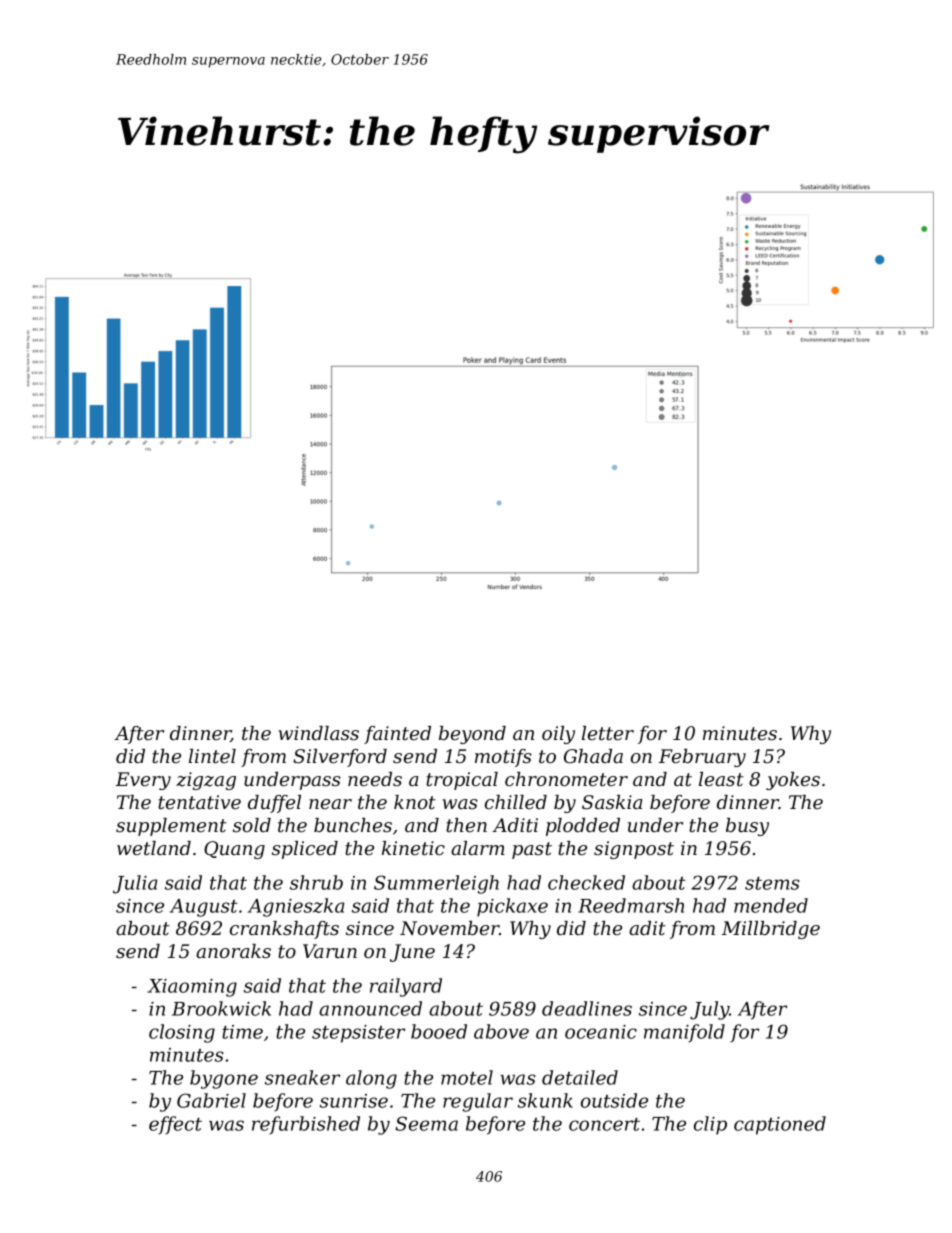 The width and height of the screenshot is (952, 1233). What do you see at coordinates (462, 781) in the screenshot?
I see `tropical` at bounding box center [462, 781].
